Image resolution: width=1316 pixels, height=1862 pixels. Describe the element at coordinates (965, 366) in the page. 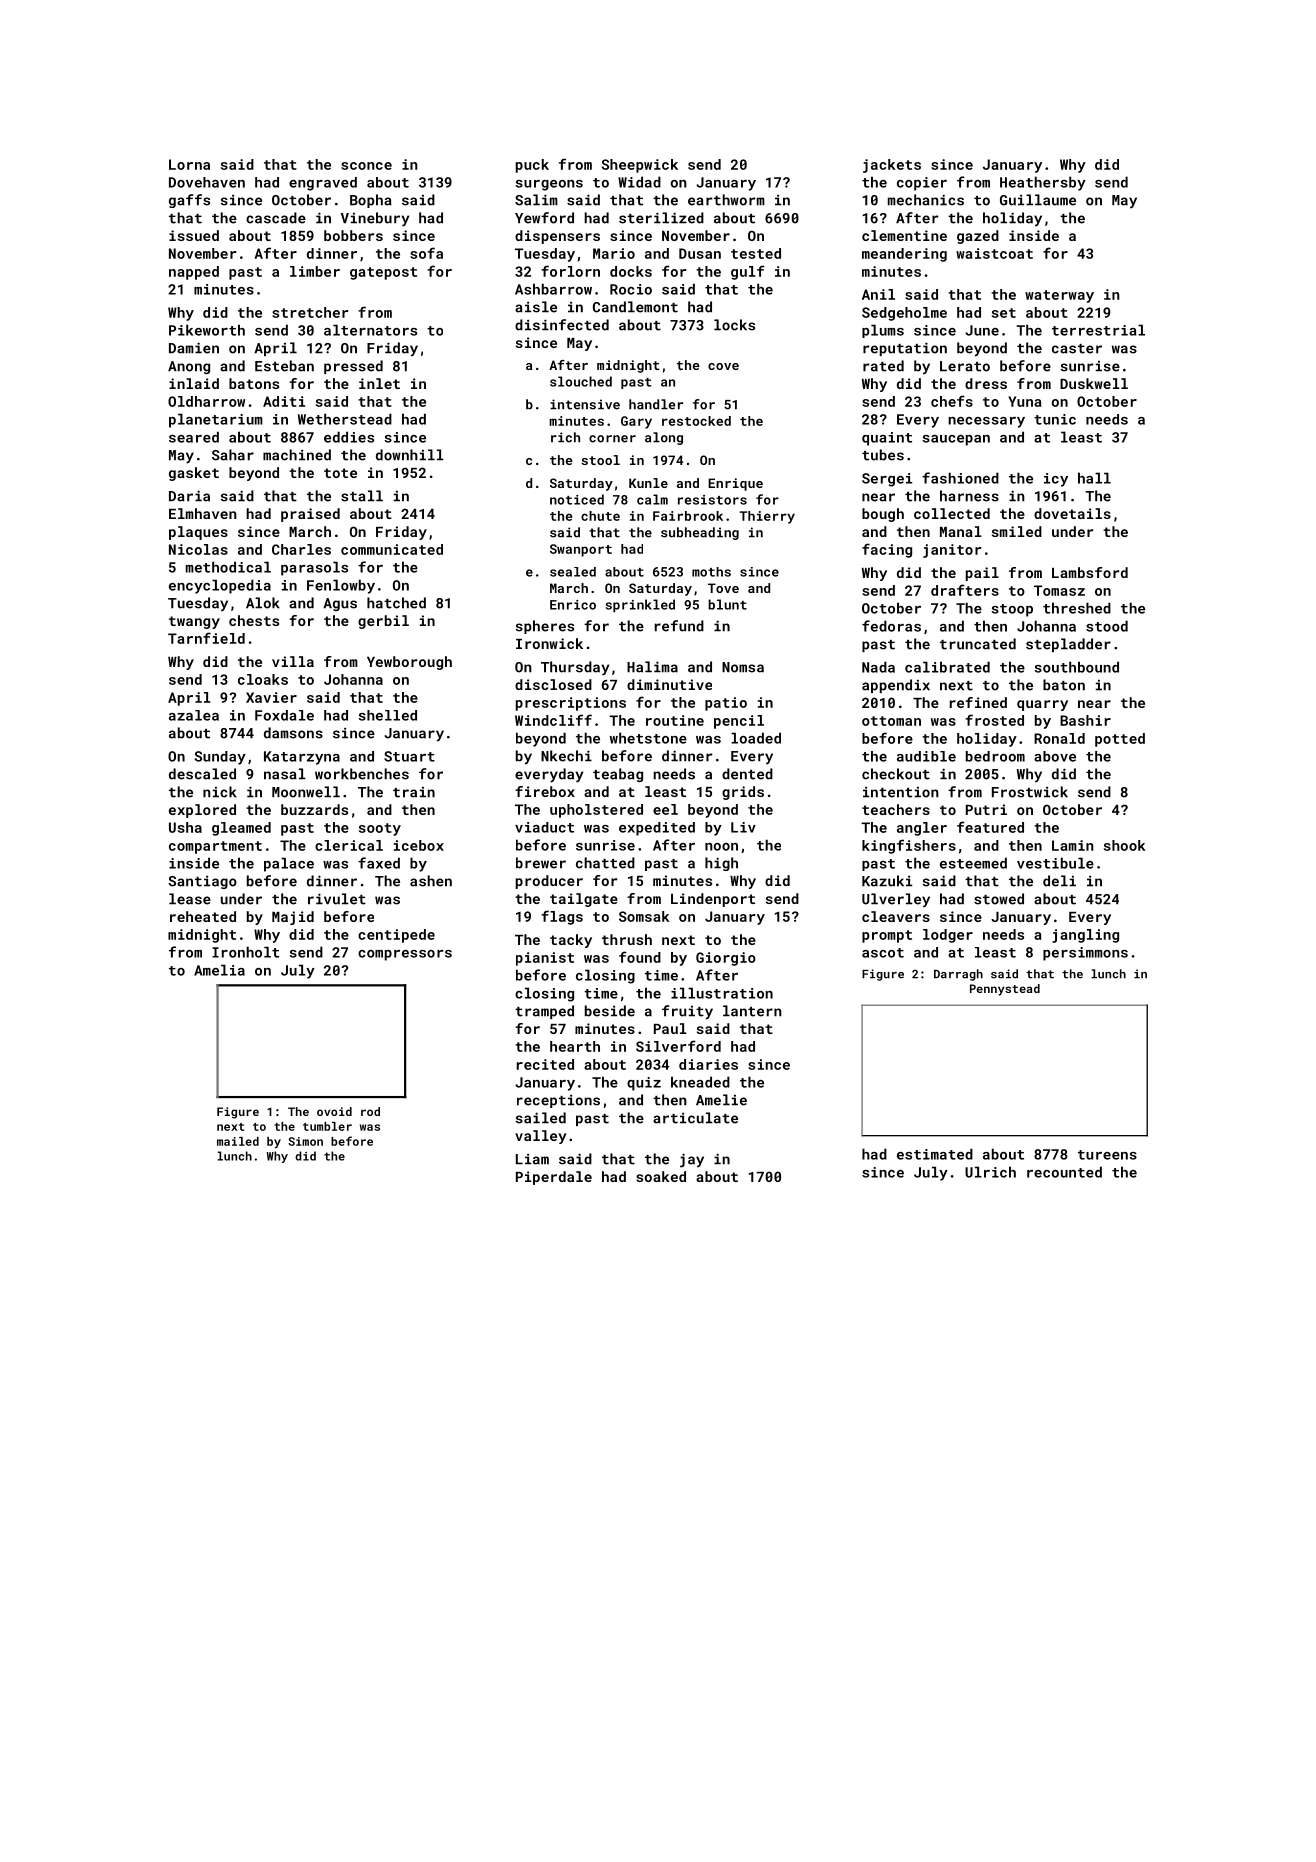

I see `Lerato` at that location.
